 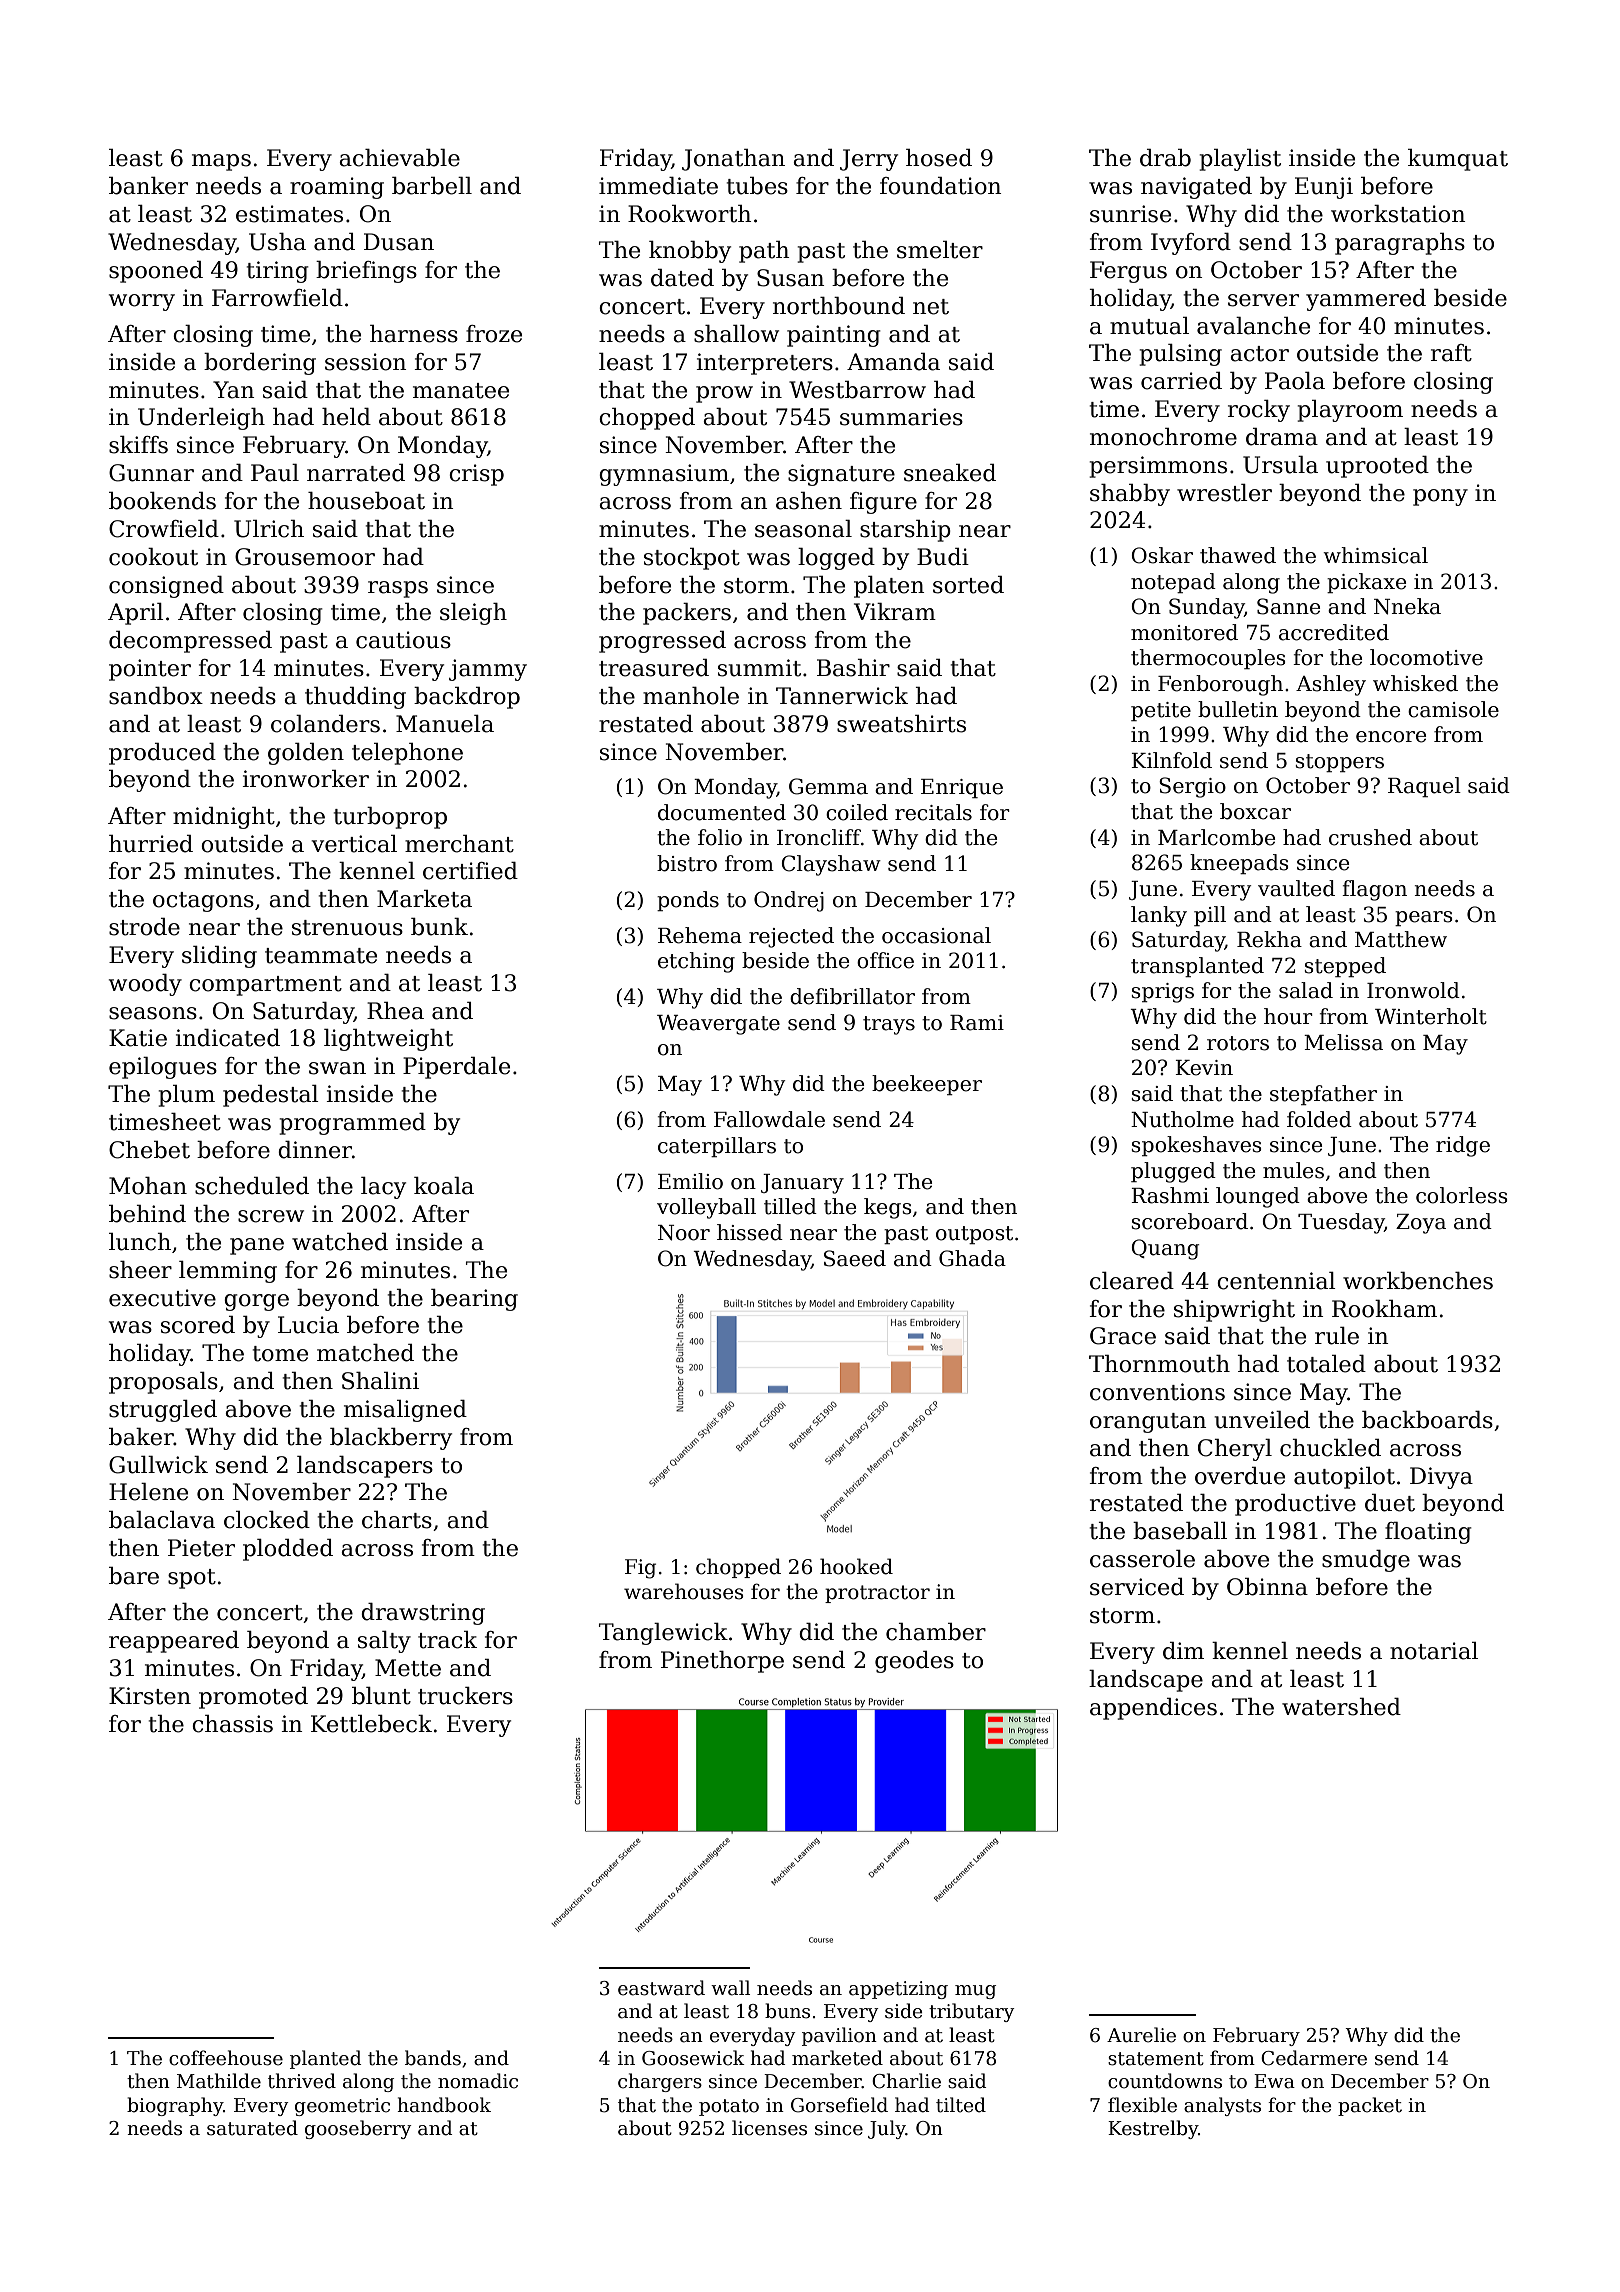 What do you see at coordinates (175, 2106) in the screenshot?
I see `biography` at bounding box center [175, 2106].
